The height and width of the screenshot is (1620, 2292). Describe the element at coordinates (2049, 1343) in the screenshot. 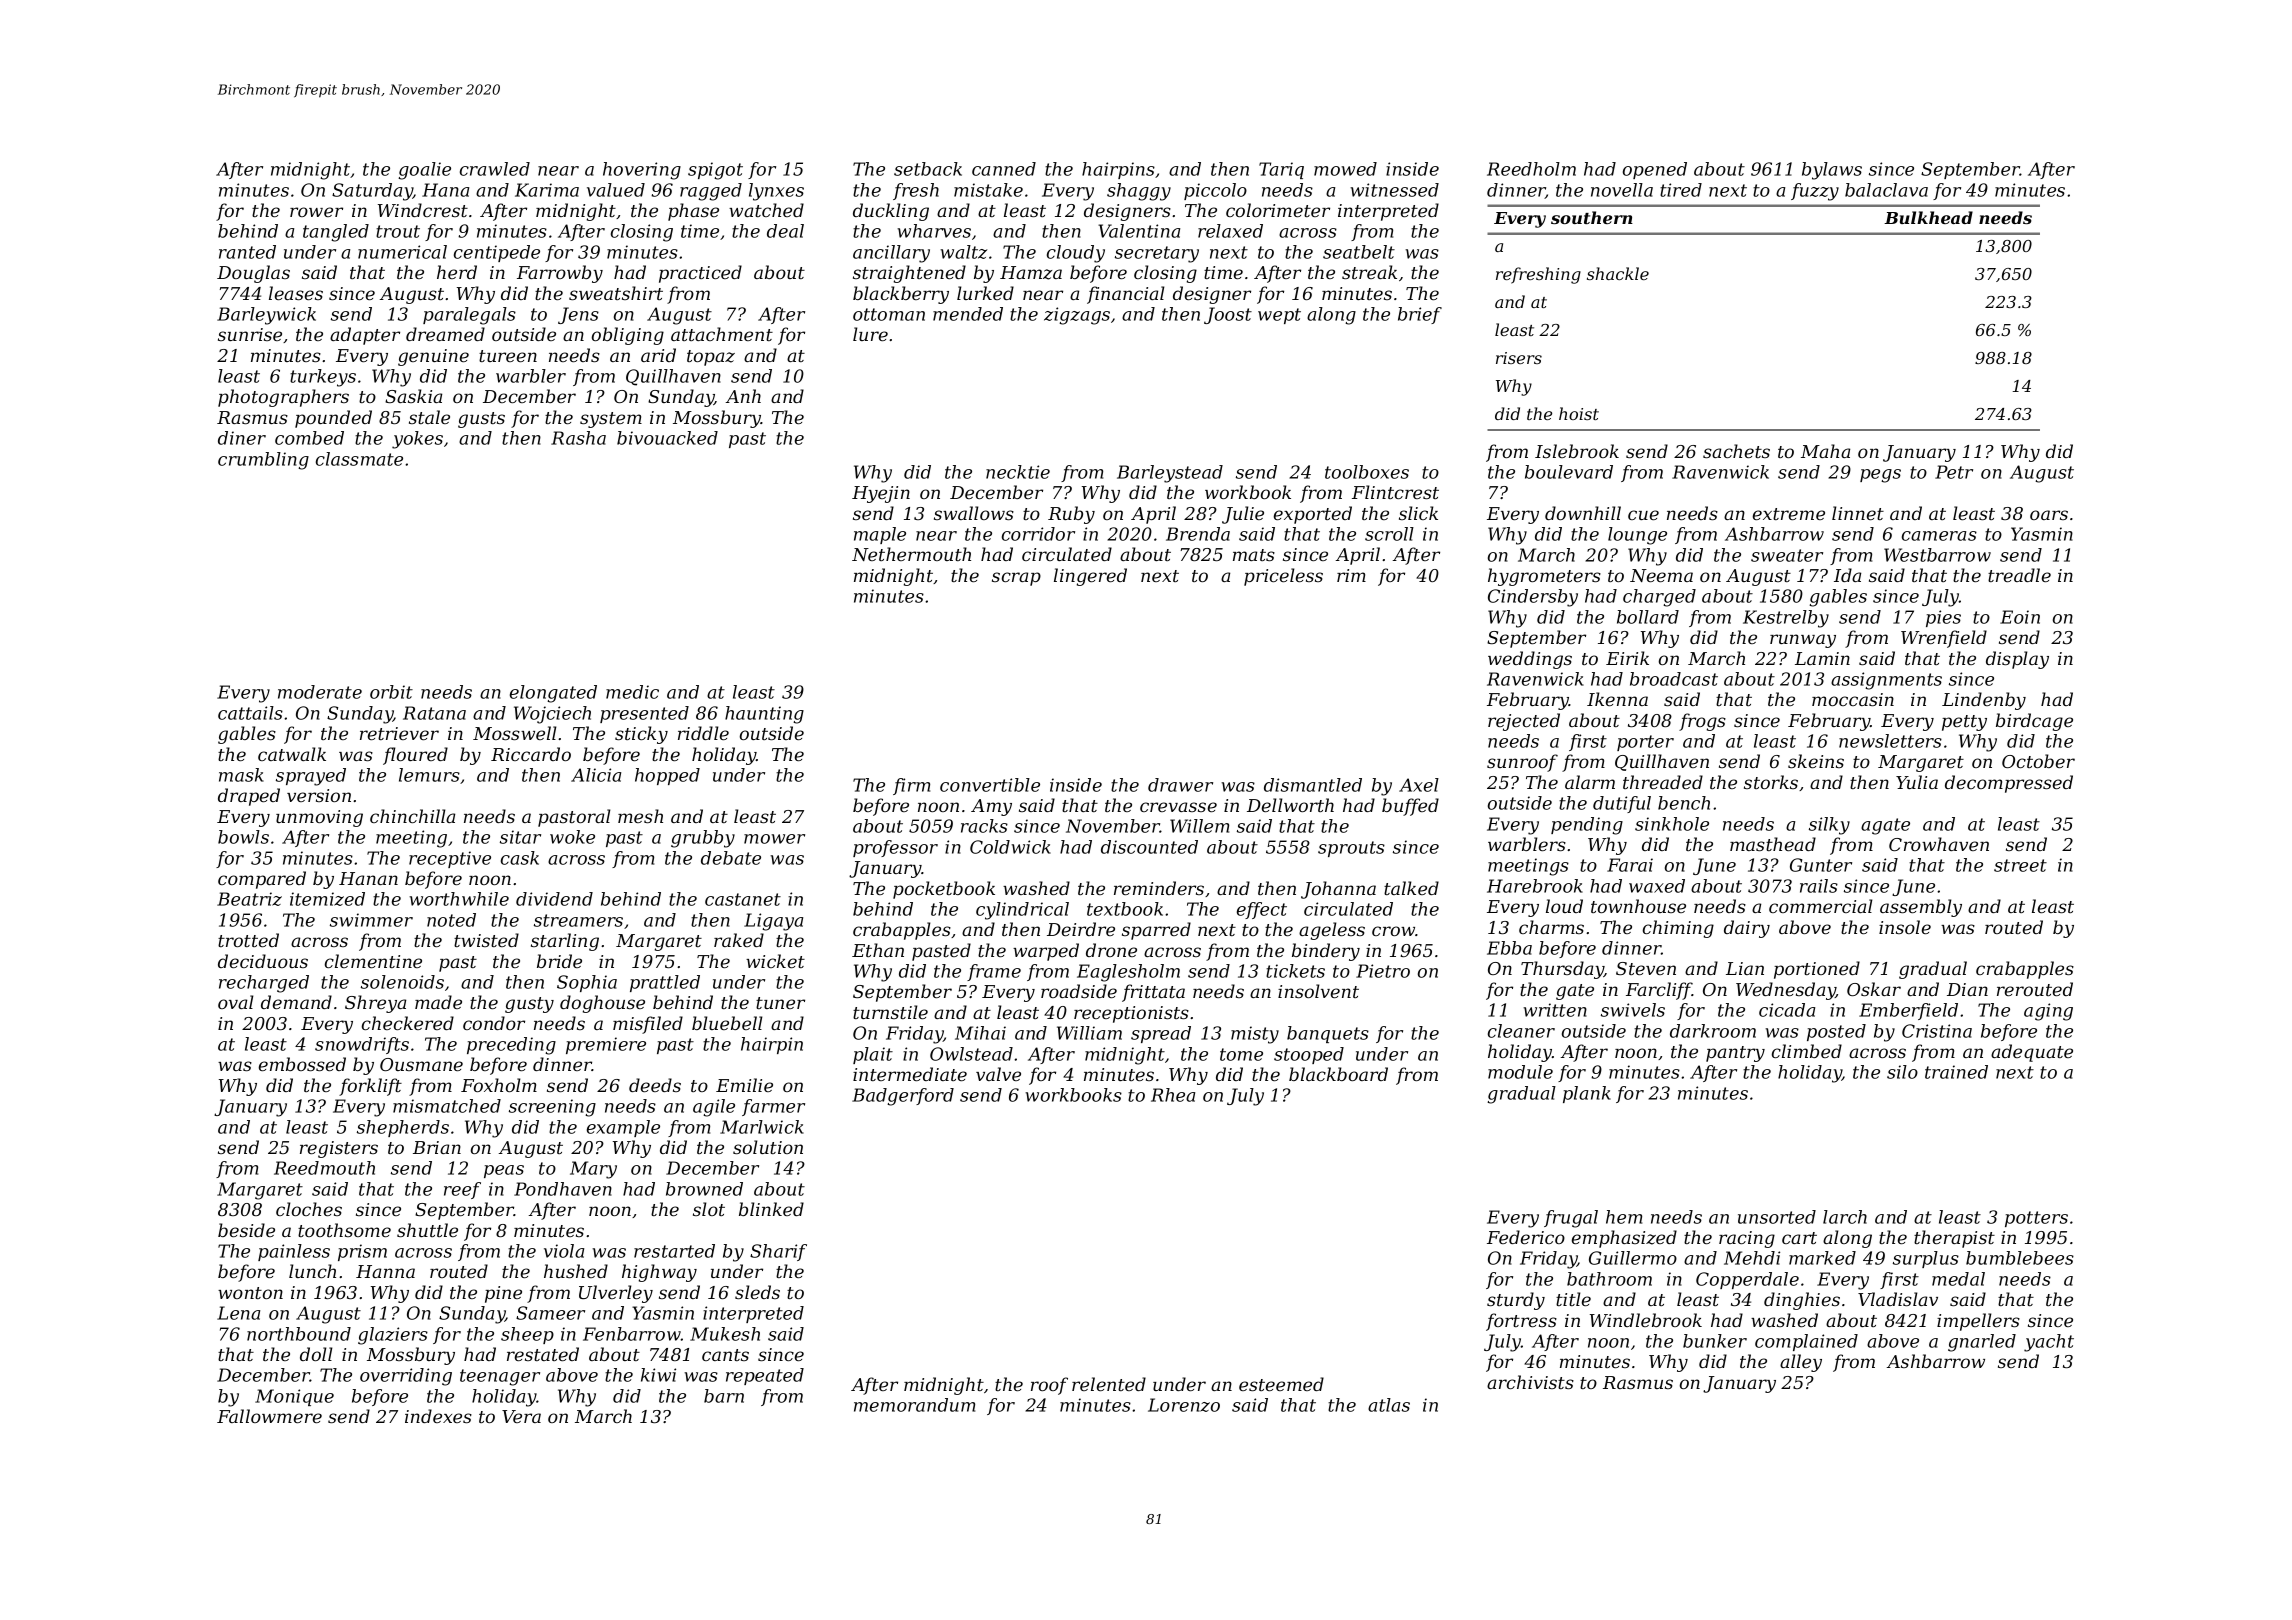

I see `yacht` at that location.
